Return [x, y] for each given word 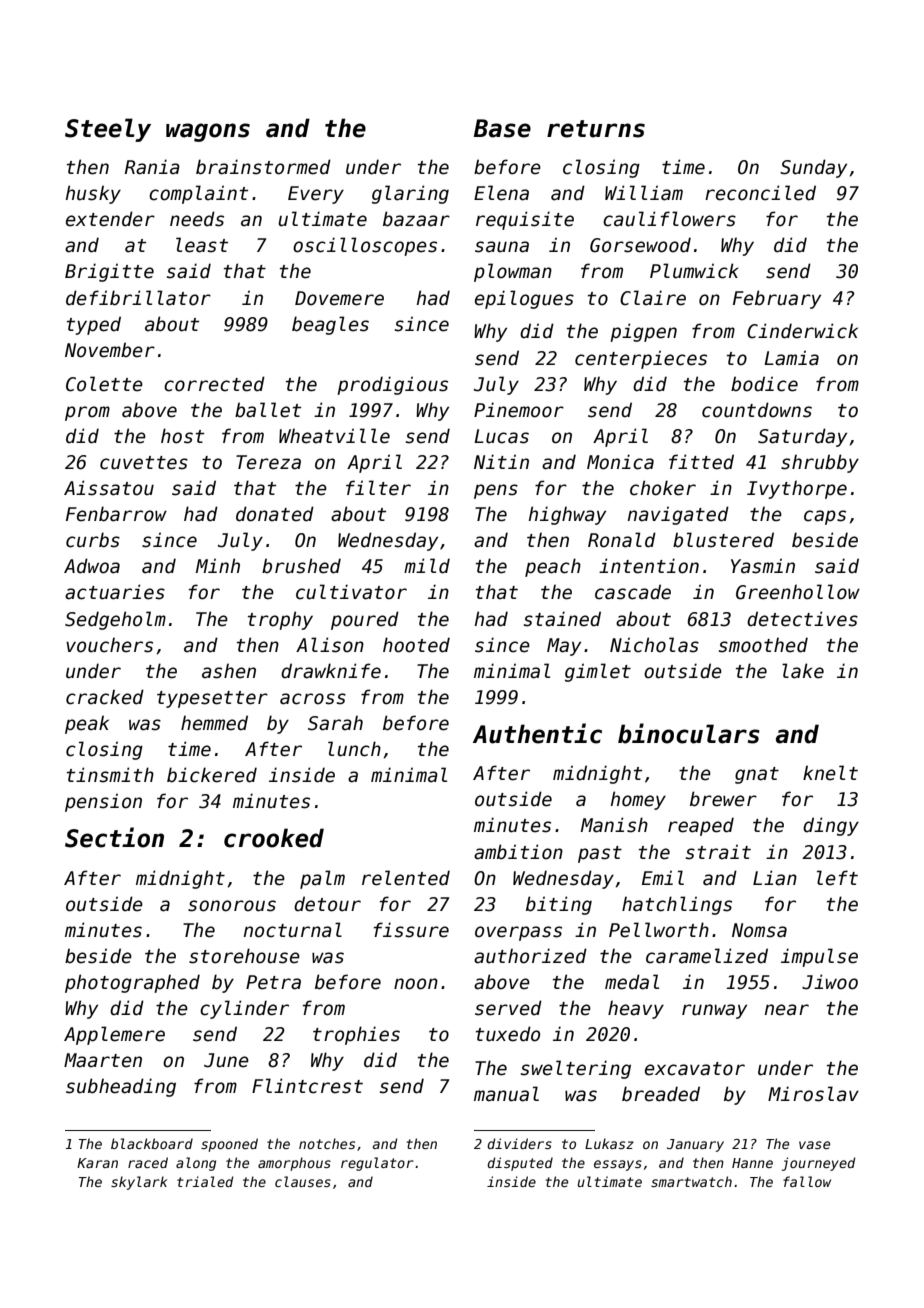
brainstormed [263, 167]
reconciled [760, 193]
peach [553, 567]
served [508, 1008]
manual [506, 1094]
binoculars [689, 733]
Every [316, 195]
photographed [132, 983]
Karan [97, 1163]
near [787, 1010]
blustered [723, 540]
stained [562, 619]
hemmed [214, 723]
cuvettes [144, 463]
